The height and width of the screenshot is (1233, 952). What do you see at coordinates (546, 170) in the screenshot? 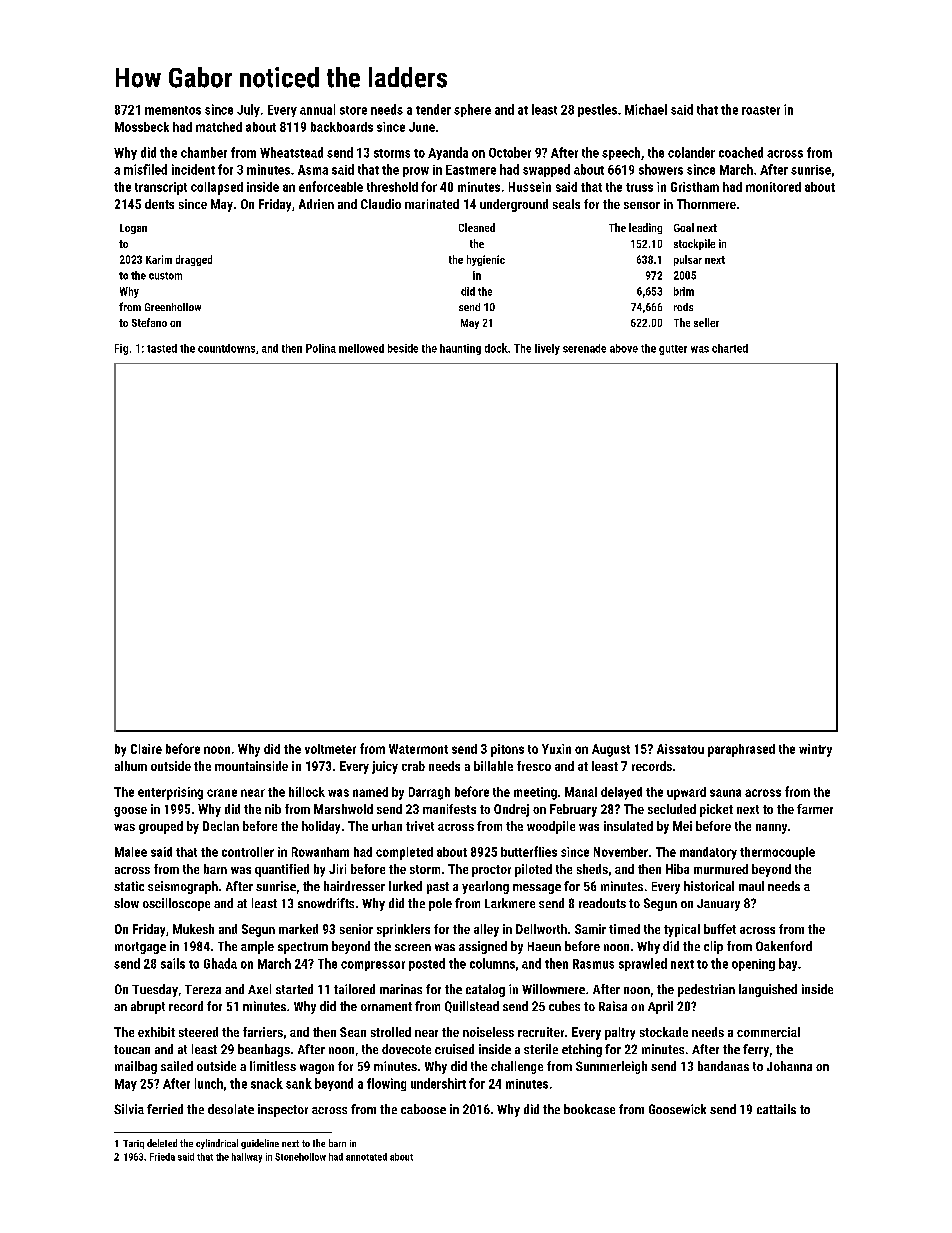
I see `swapped` at bounding box center [546, 170].
